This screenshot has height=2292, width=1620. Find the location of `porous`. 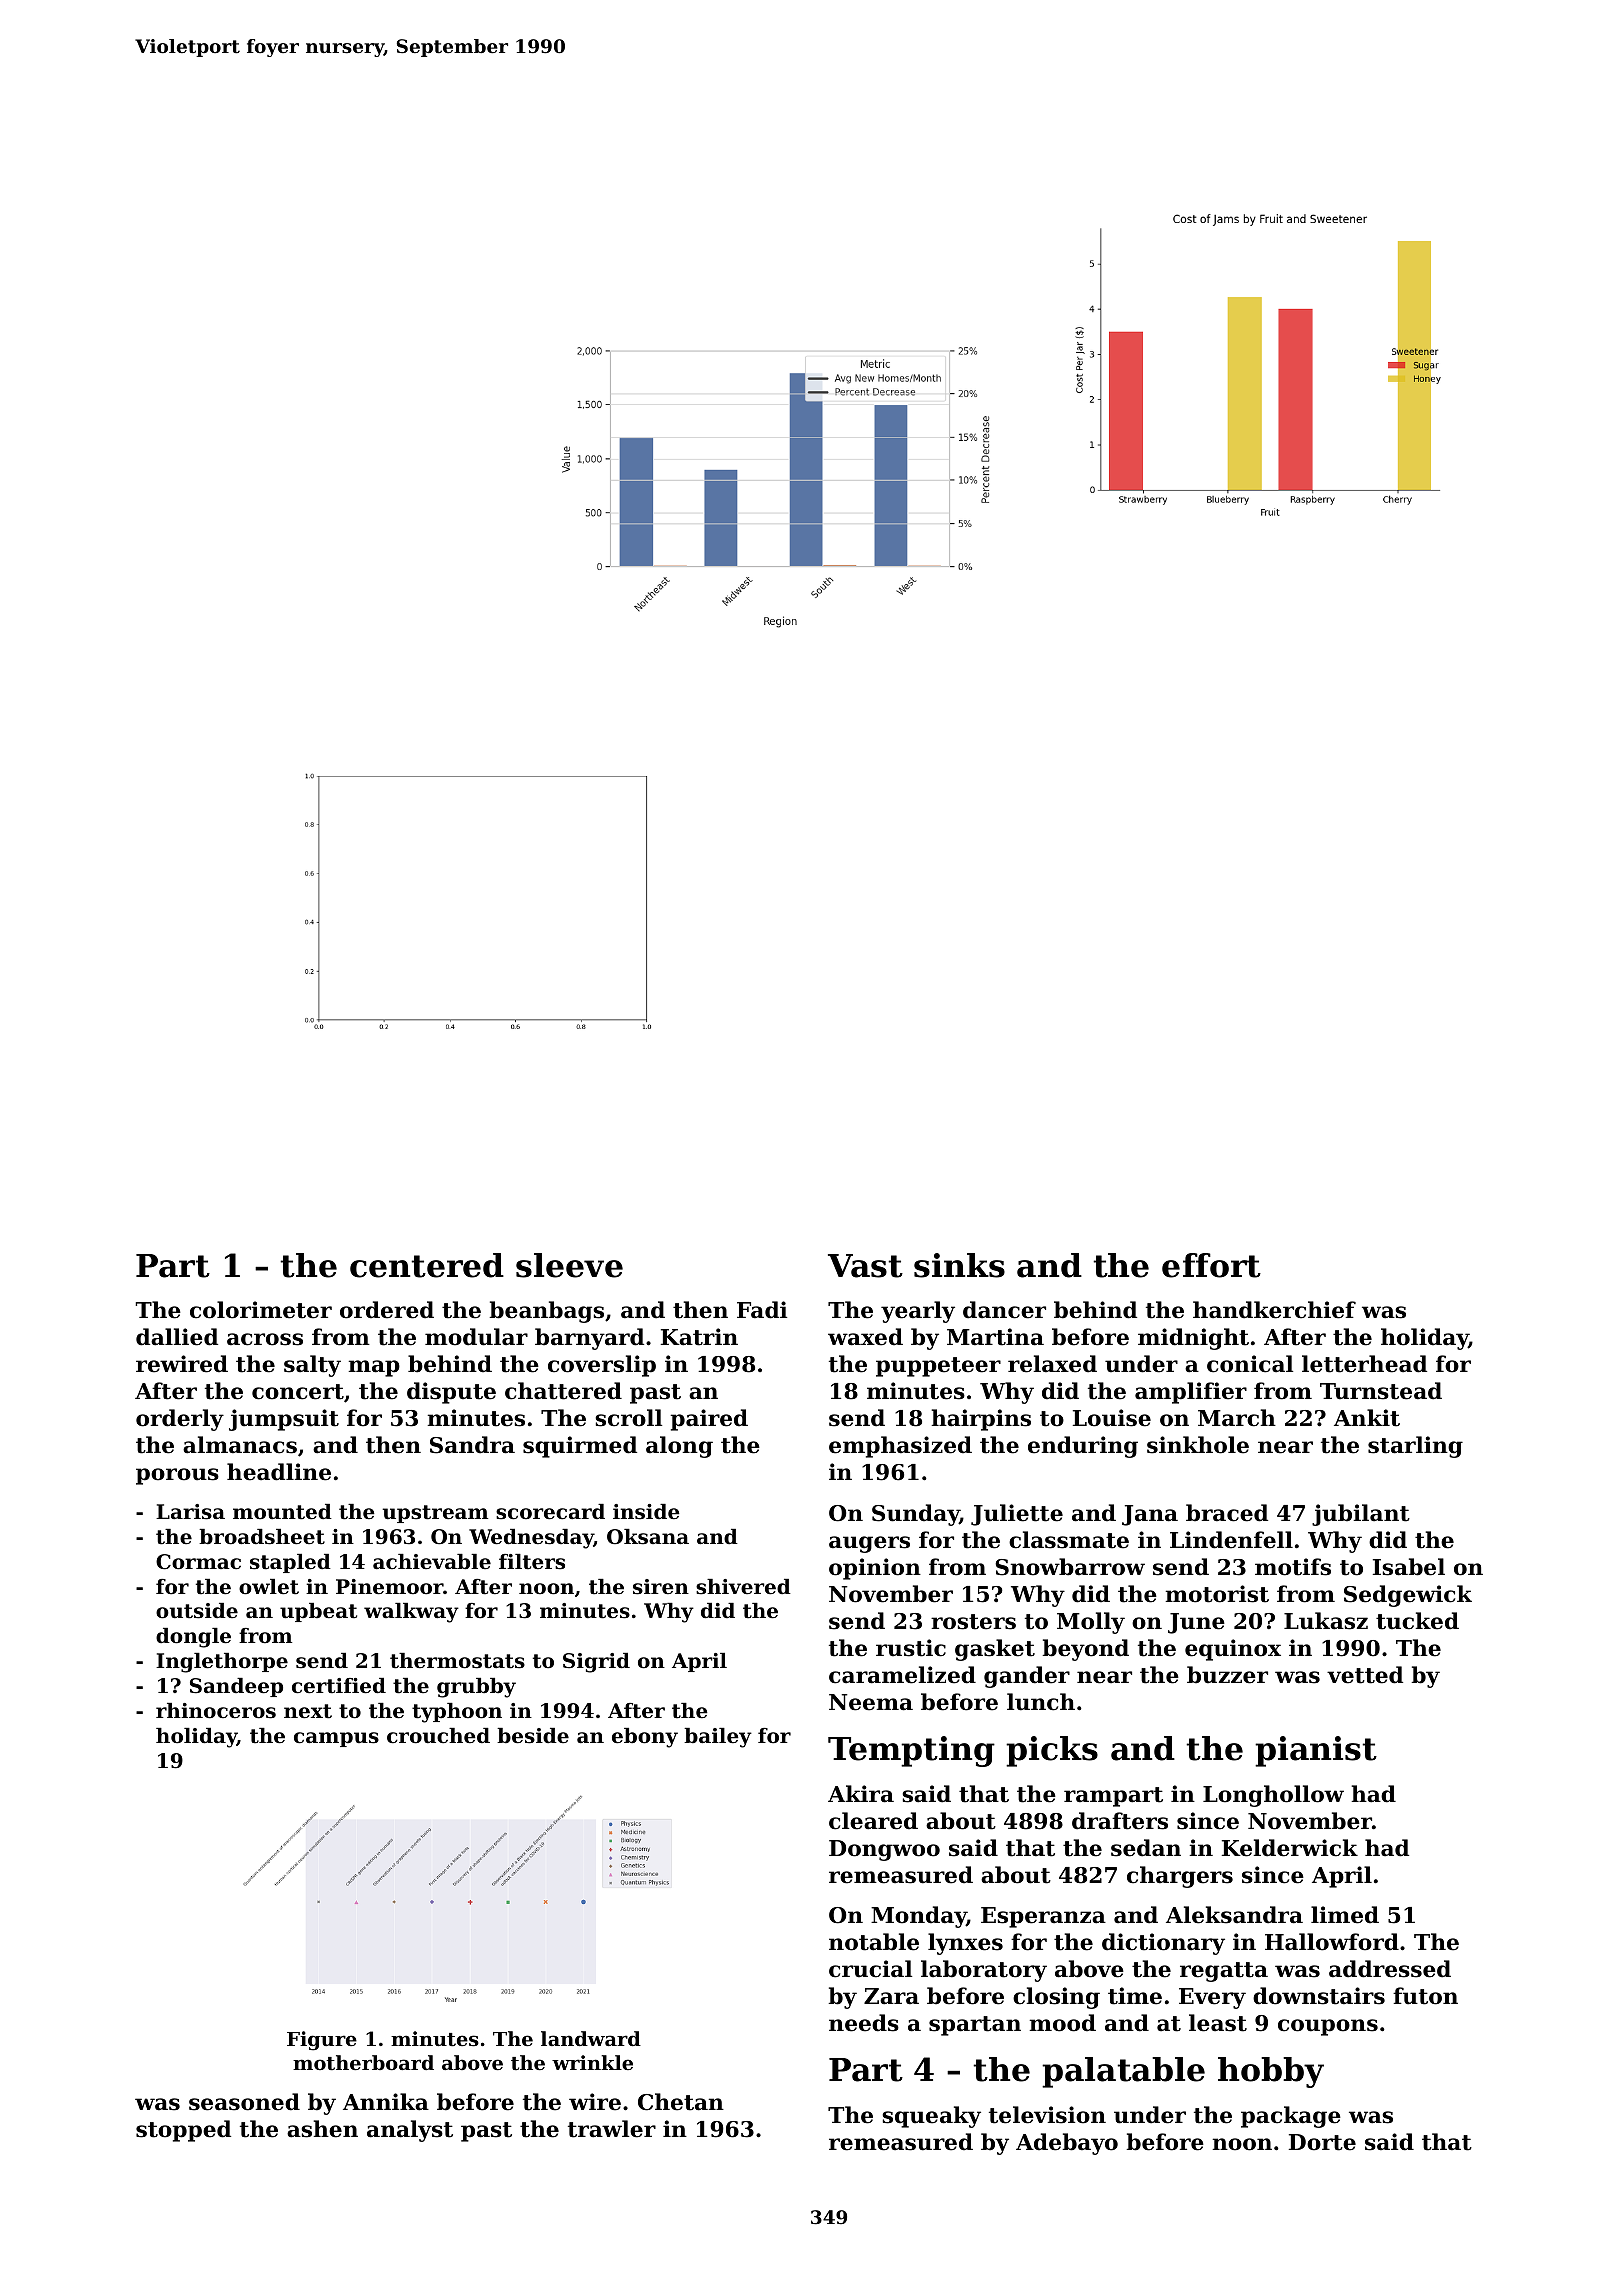

porous is located at coordinates (177, 1476).
